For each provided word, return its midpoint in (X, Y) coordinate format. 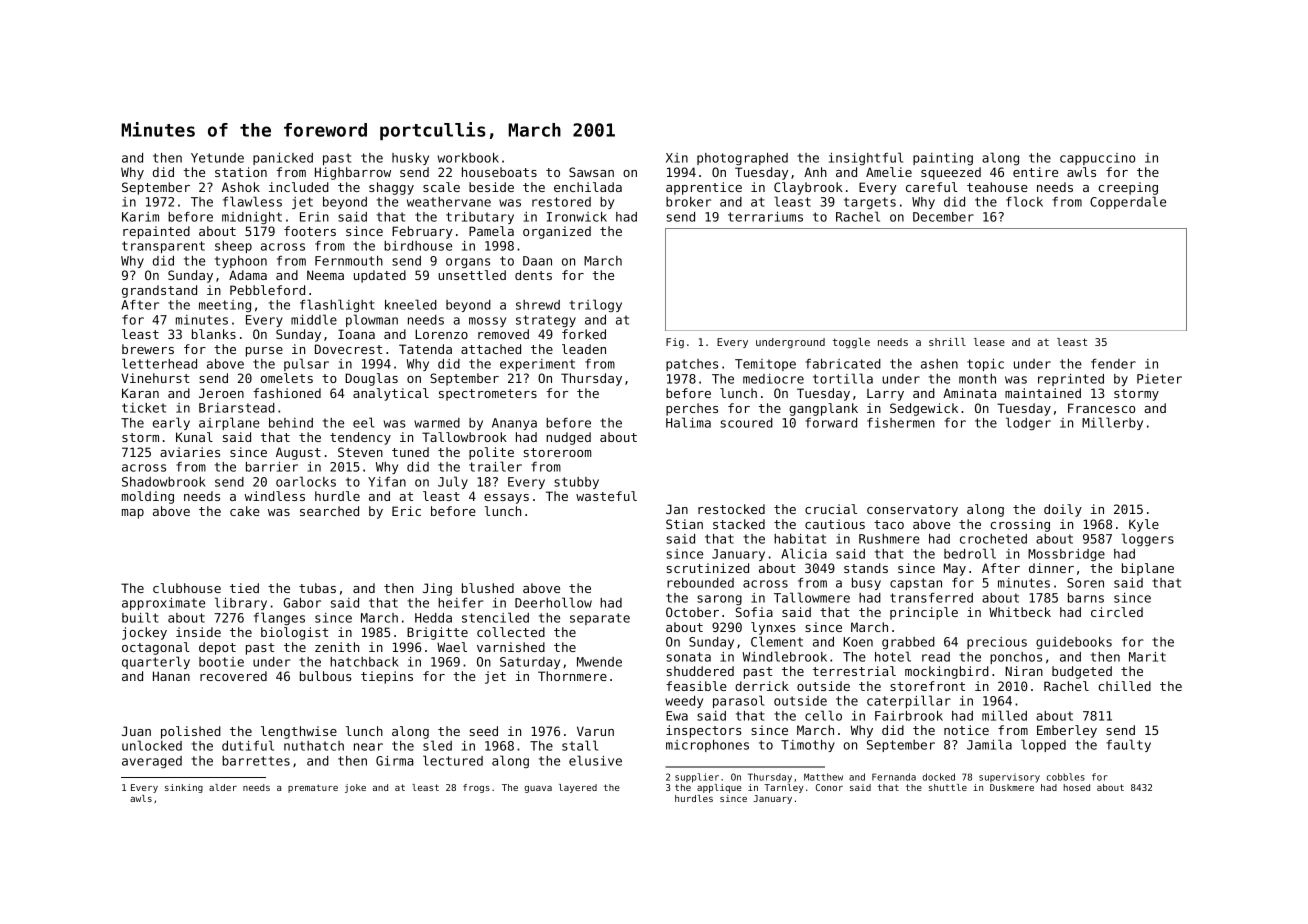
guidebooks (1074, 643)
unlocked (152, 745)
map (133, 514)
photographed (742, 159)
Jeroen (221, 393)
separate (600, 619)
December (943, 217)
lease (989, 342)
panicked (283, 159)
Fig (675, 343)
